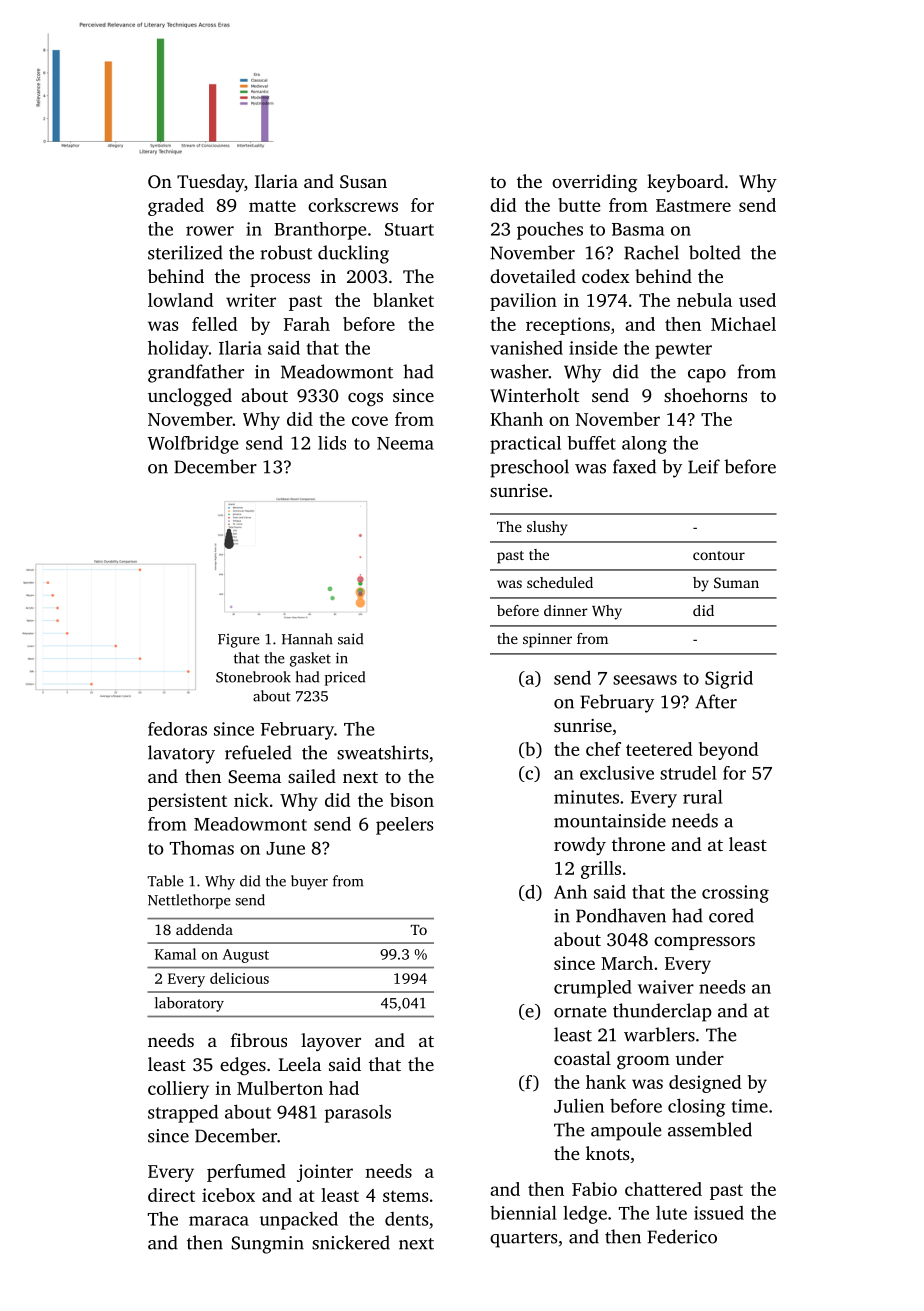 Image resolution: width=924 pixels, height=1311 pixels. Describe the element at coordinates (253, 677) in the screenshot. I see `Stonebrook` at that location.
